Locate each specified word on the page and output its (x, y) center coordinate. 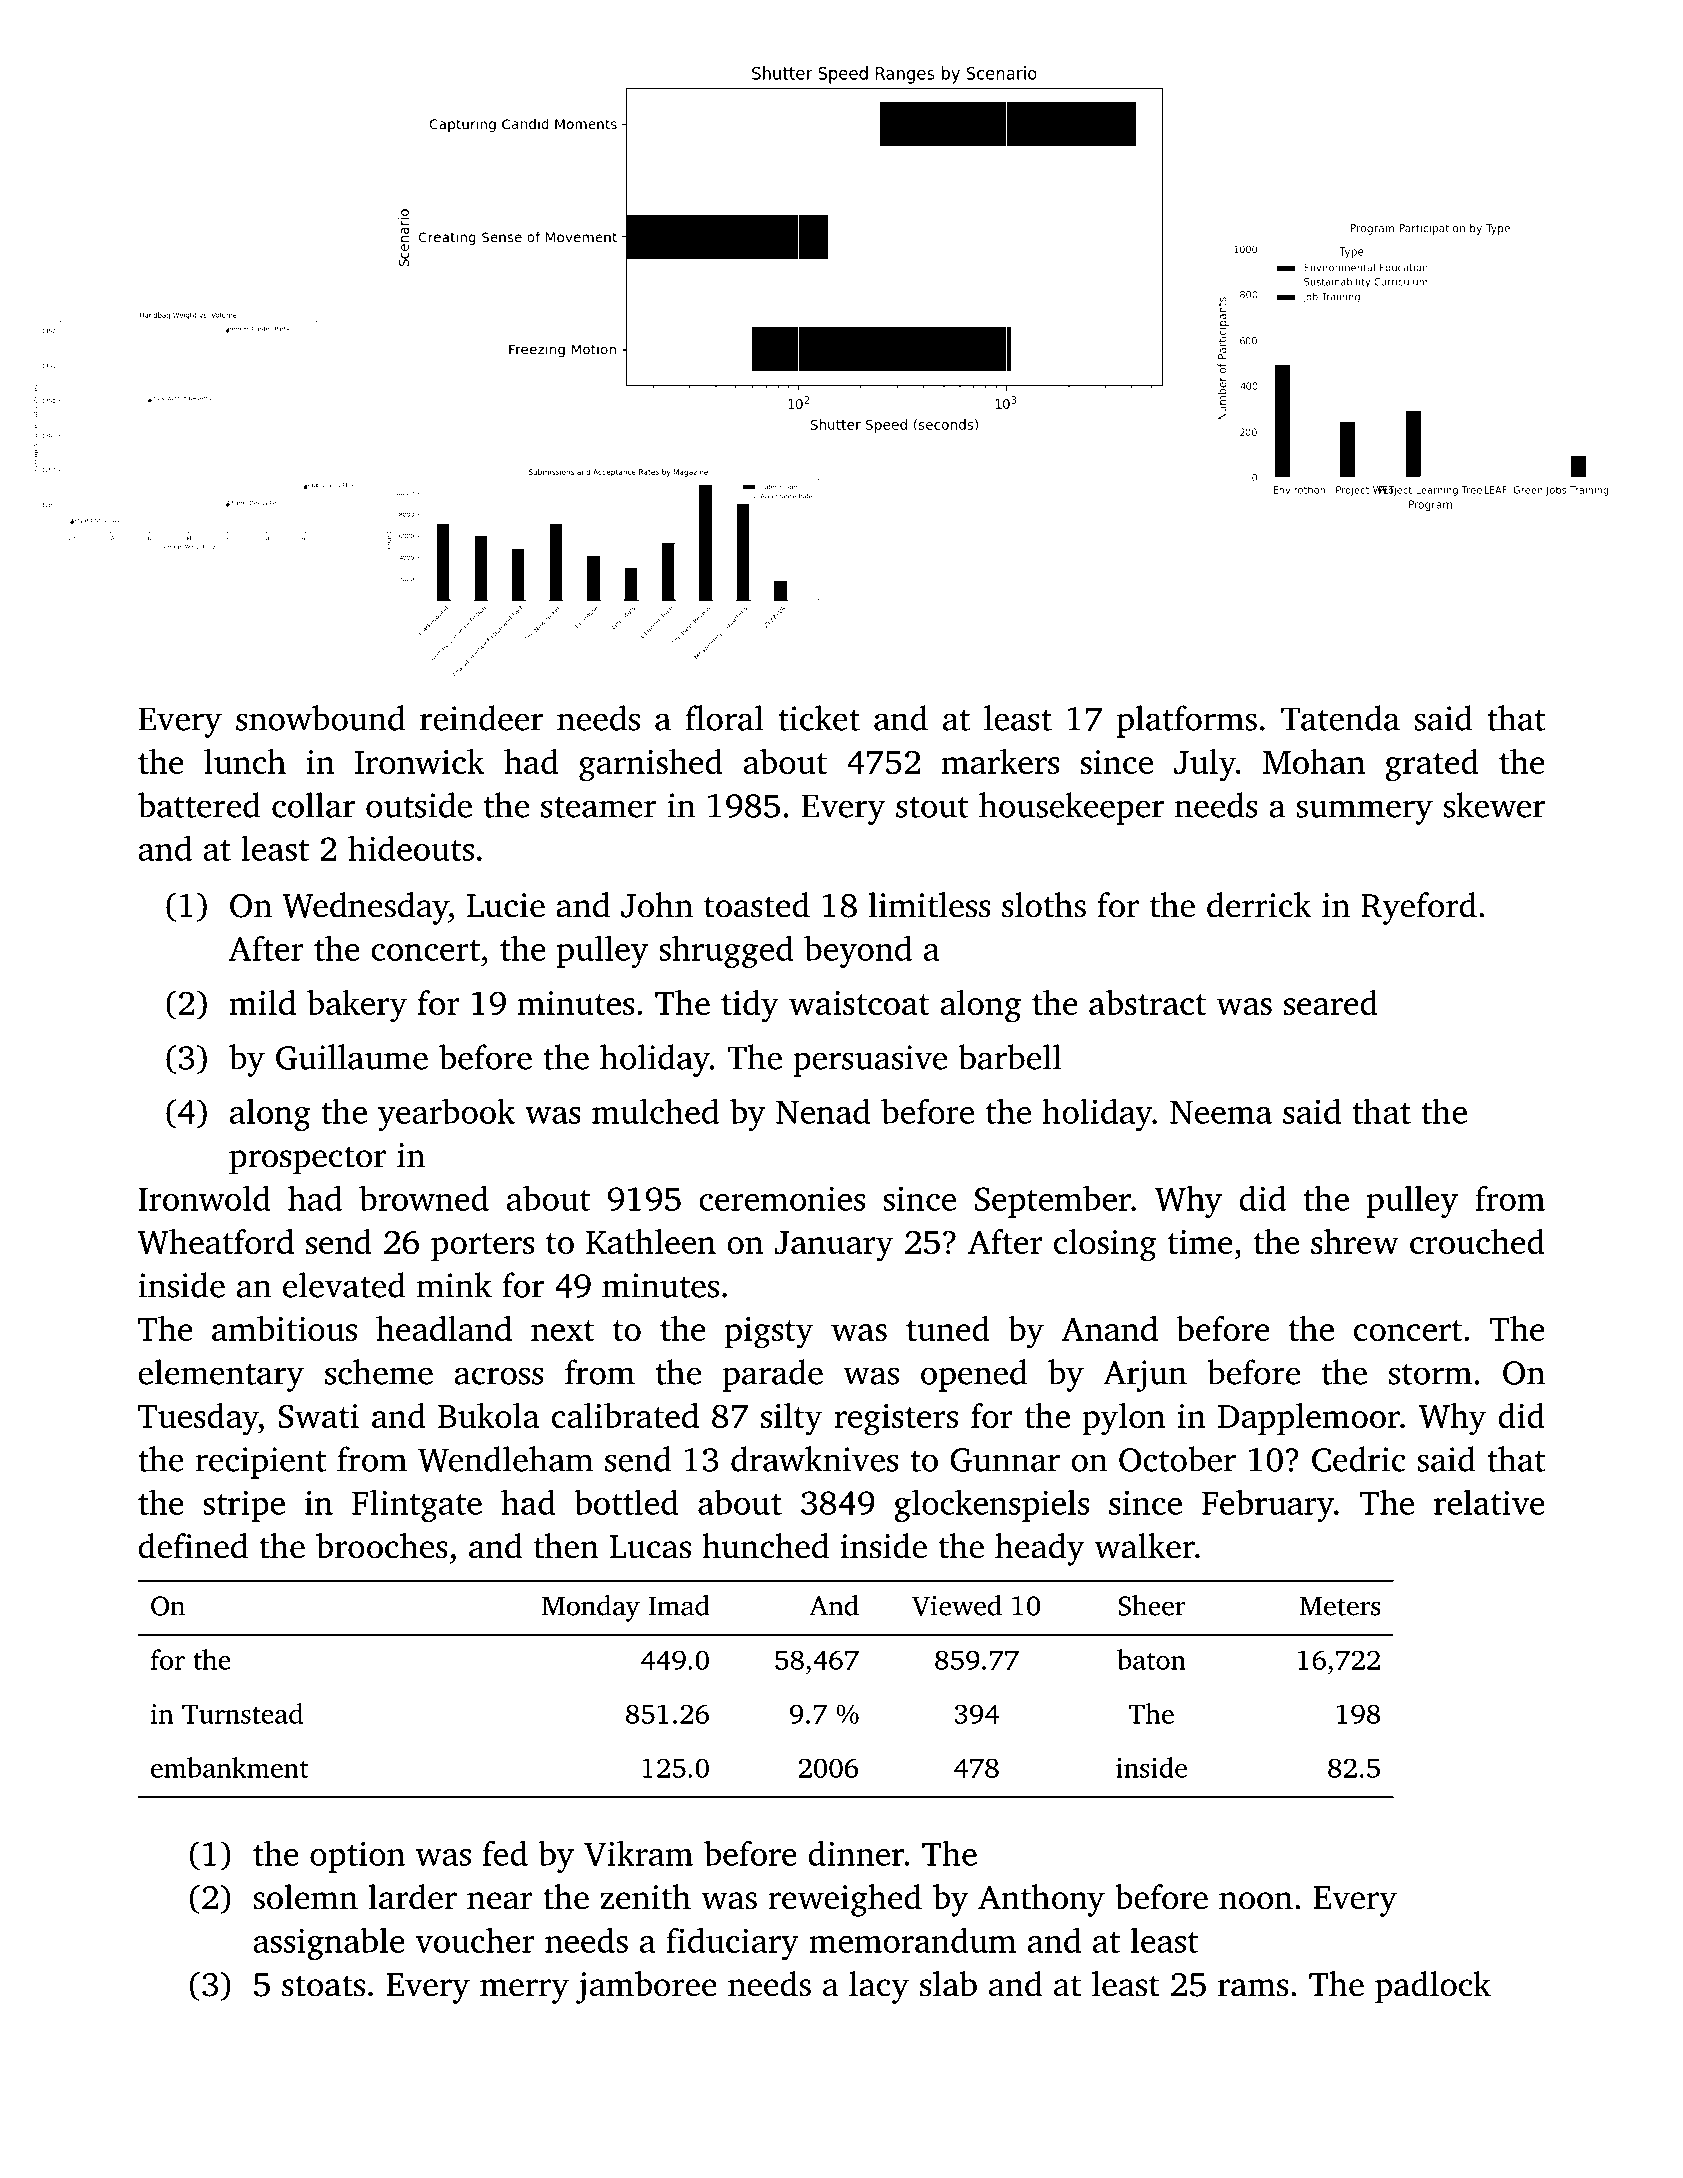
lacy (879, 1987)
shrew (1355, 1241)
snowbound (320, 718)
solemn (305, 1897)
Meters (1340, 1606)
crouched (1477, 1241)
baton (1151, 1659)
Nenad (823, 1111)
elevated (344, 1285)
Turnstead (242, 1713)
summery (1364, 812)
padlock (1433, 1987)
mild (262, 1002)
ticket (819, 718)
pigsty (769, 1333)
